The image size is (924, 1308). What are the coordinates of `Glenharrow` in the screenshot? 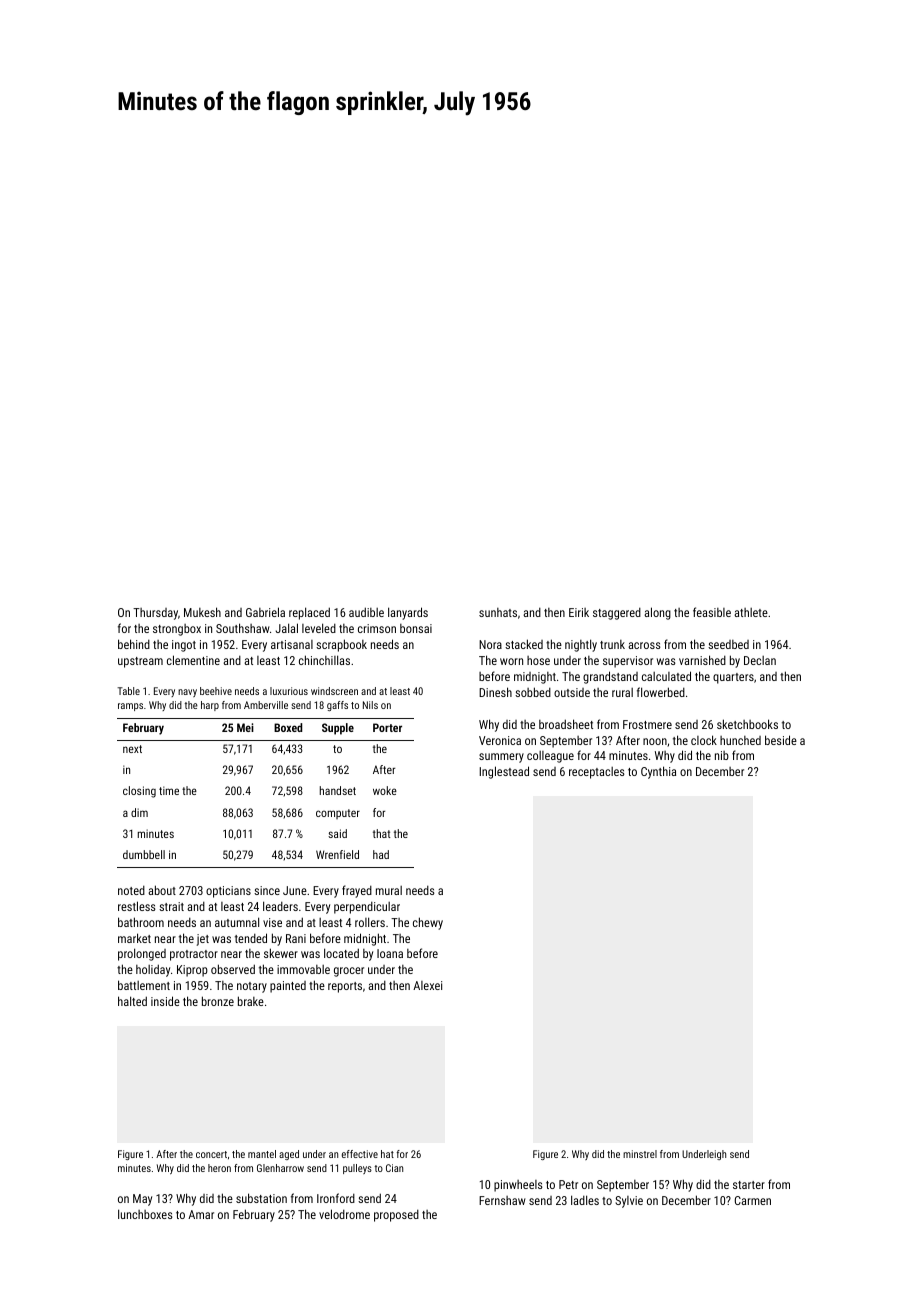 It's located at (280, 1168).
